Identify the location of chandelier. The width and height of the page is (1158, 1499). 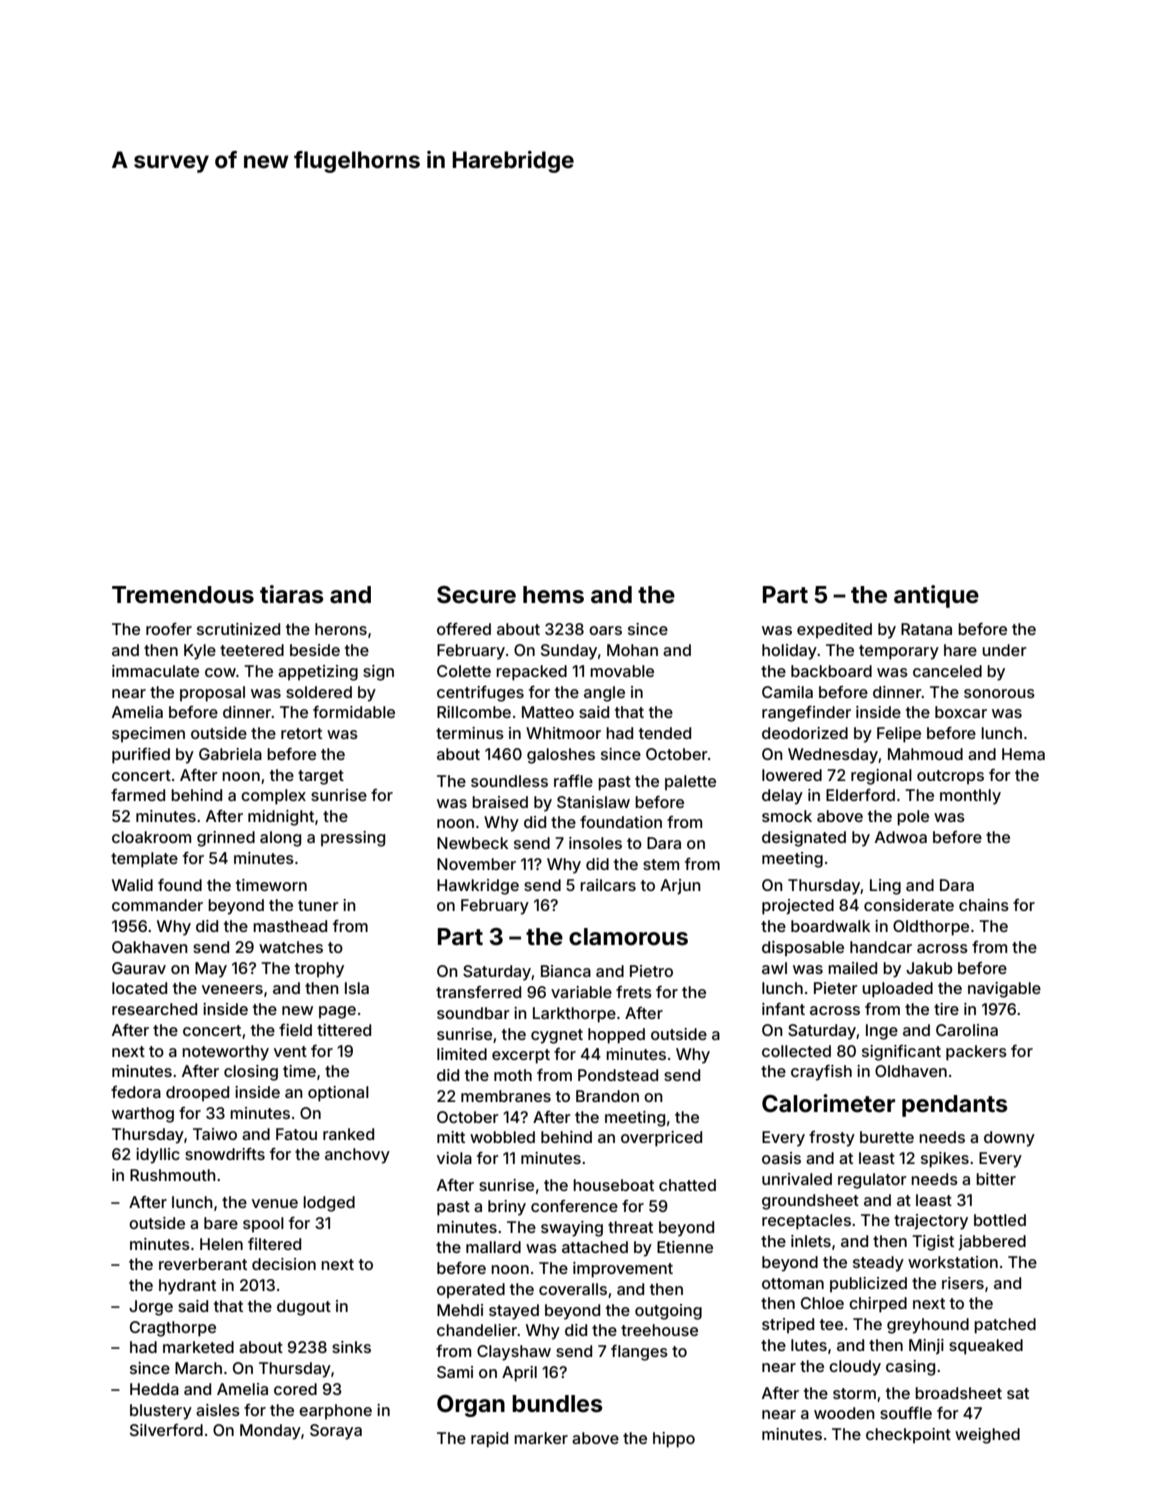
(477, 1330).
